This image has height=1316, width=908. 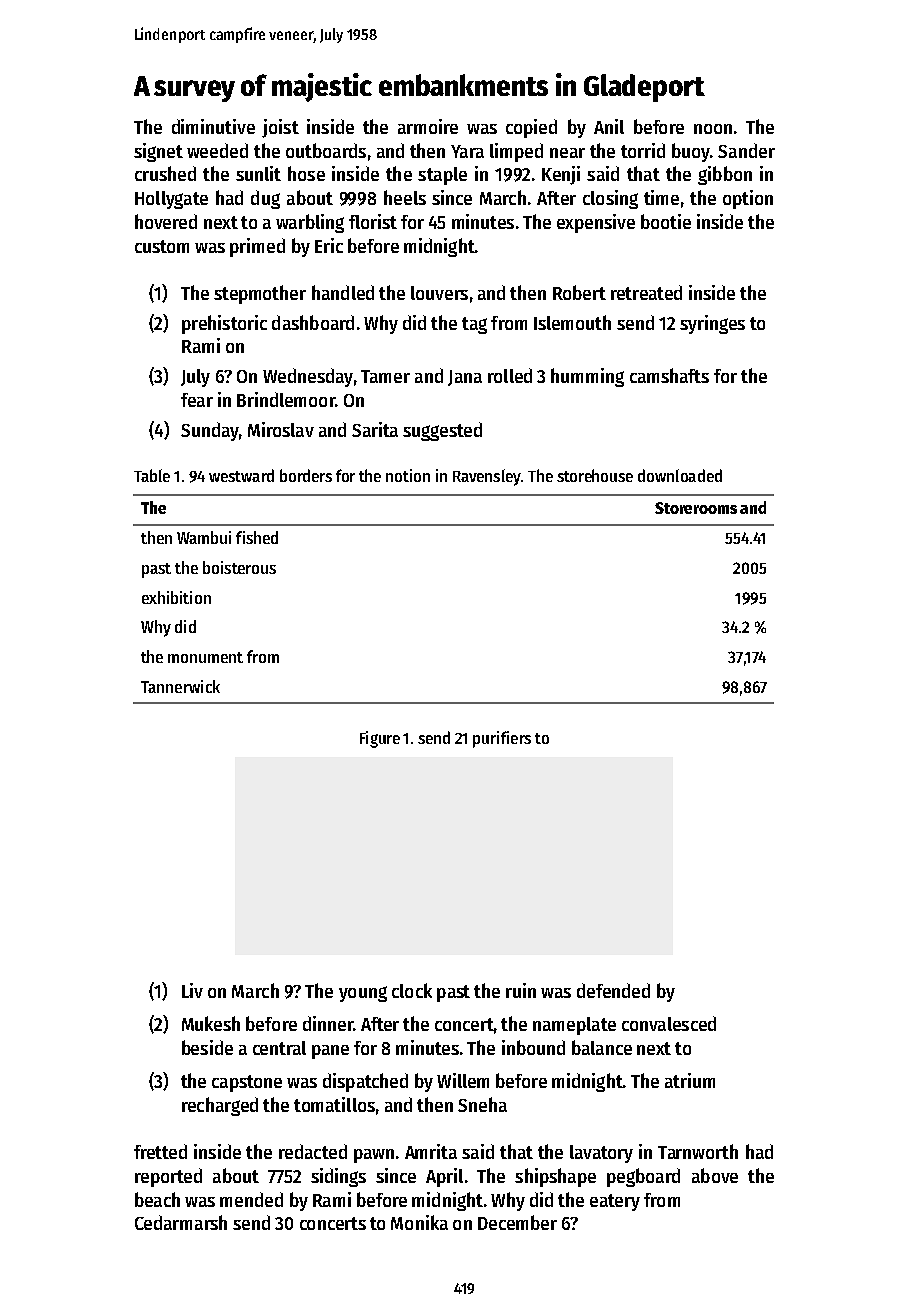 I want to click on exhibition, so click(x=176, y=597).
